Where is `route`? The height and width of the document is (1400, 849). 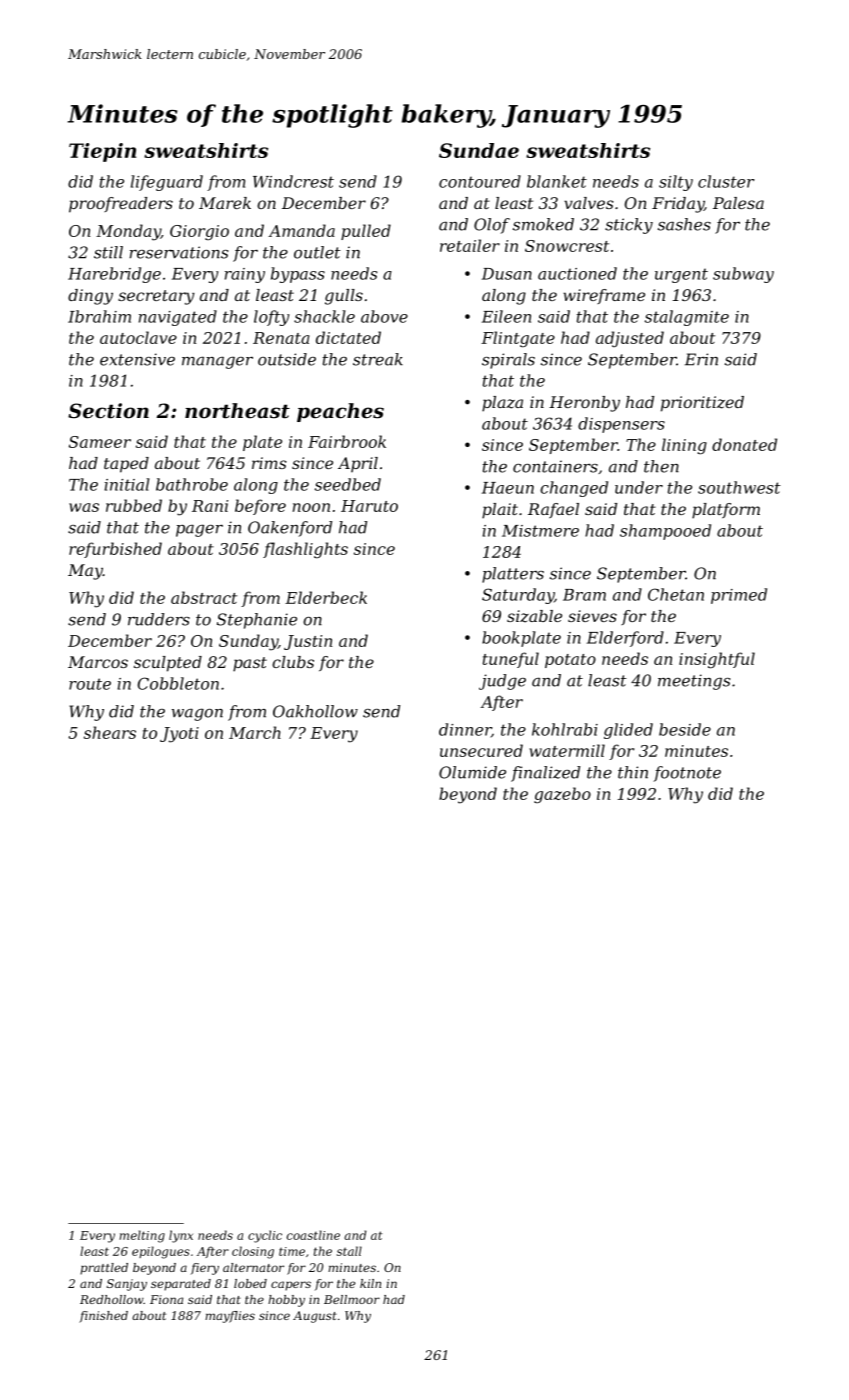
route is located at coordinates (90, 684).
